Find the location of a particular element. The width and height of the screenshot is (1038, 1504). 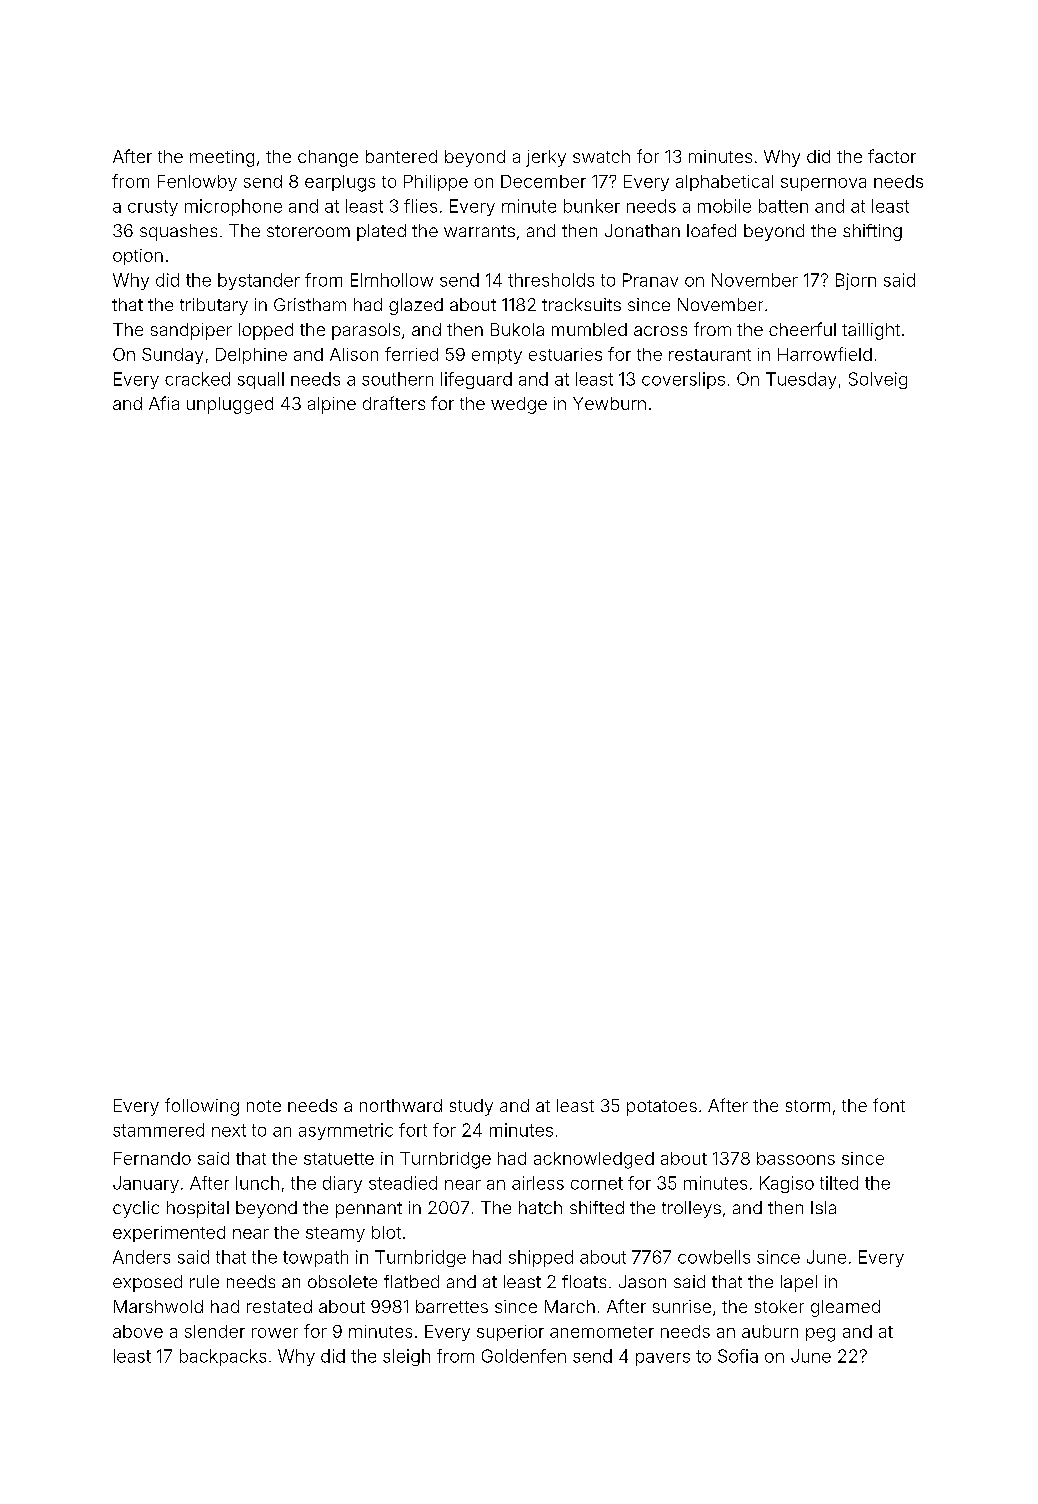

study is located at coordinates (471, 1107).
